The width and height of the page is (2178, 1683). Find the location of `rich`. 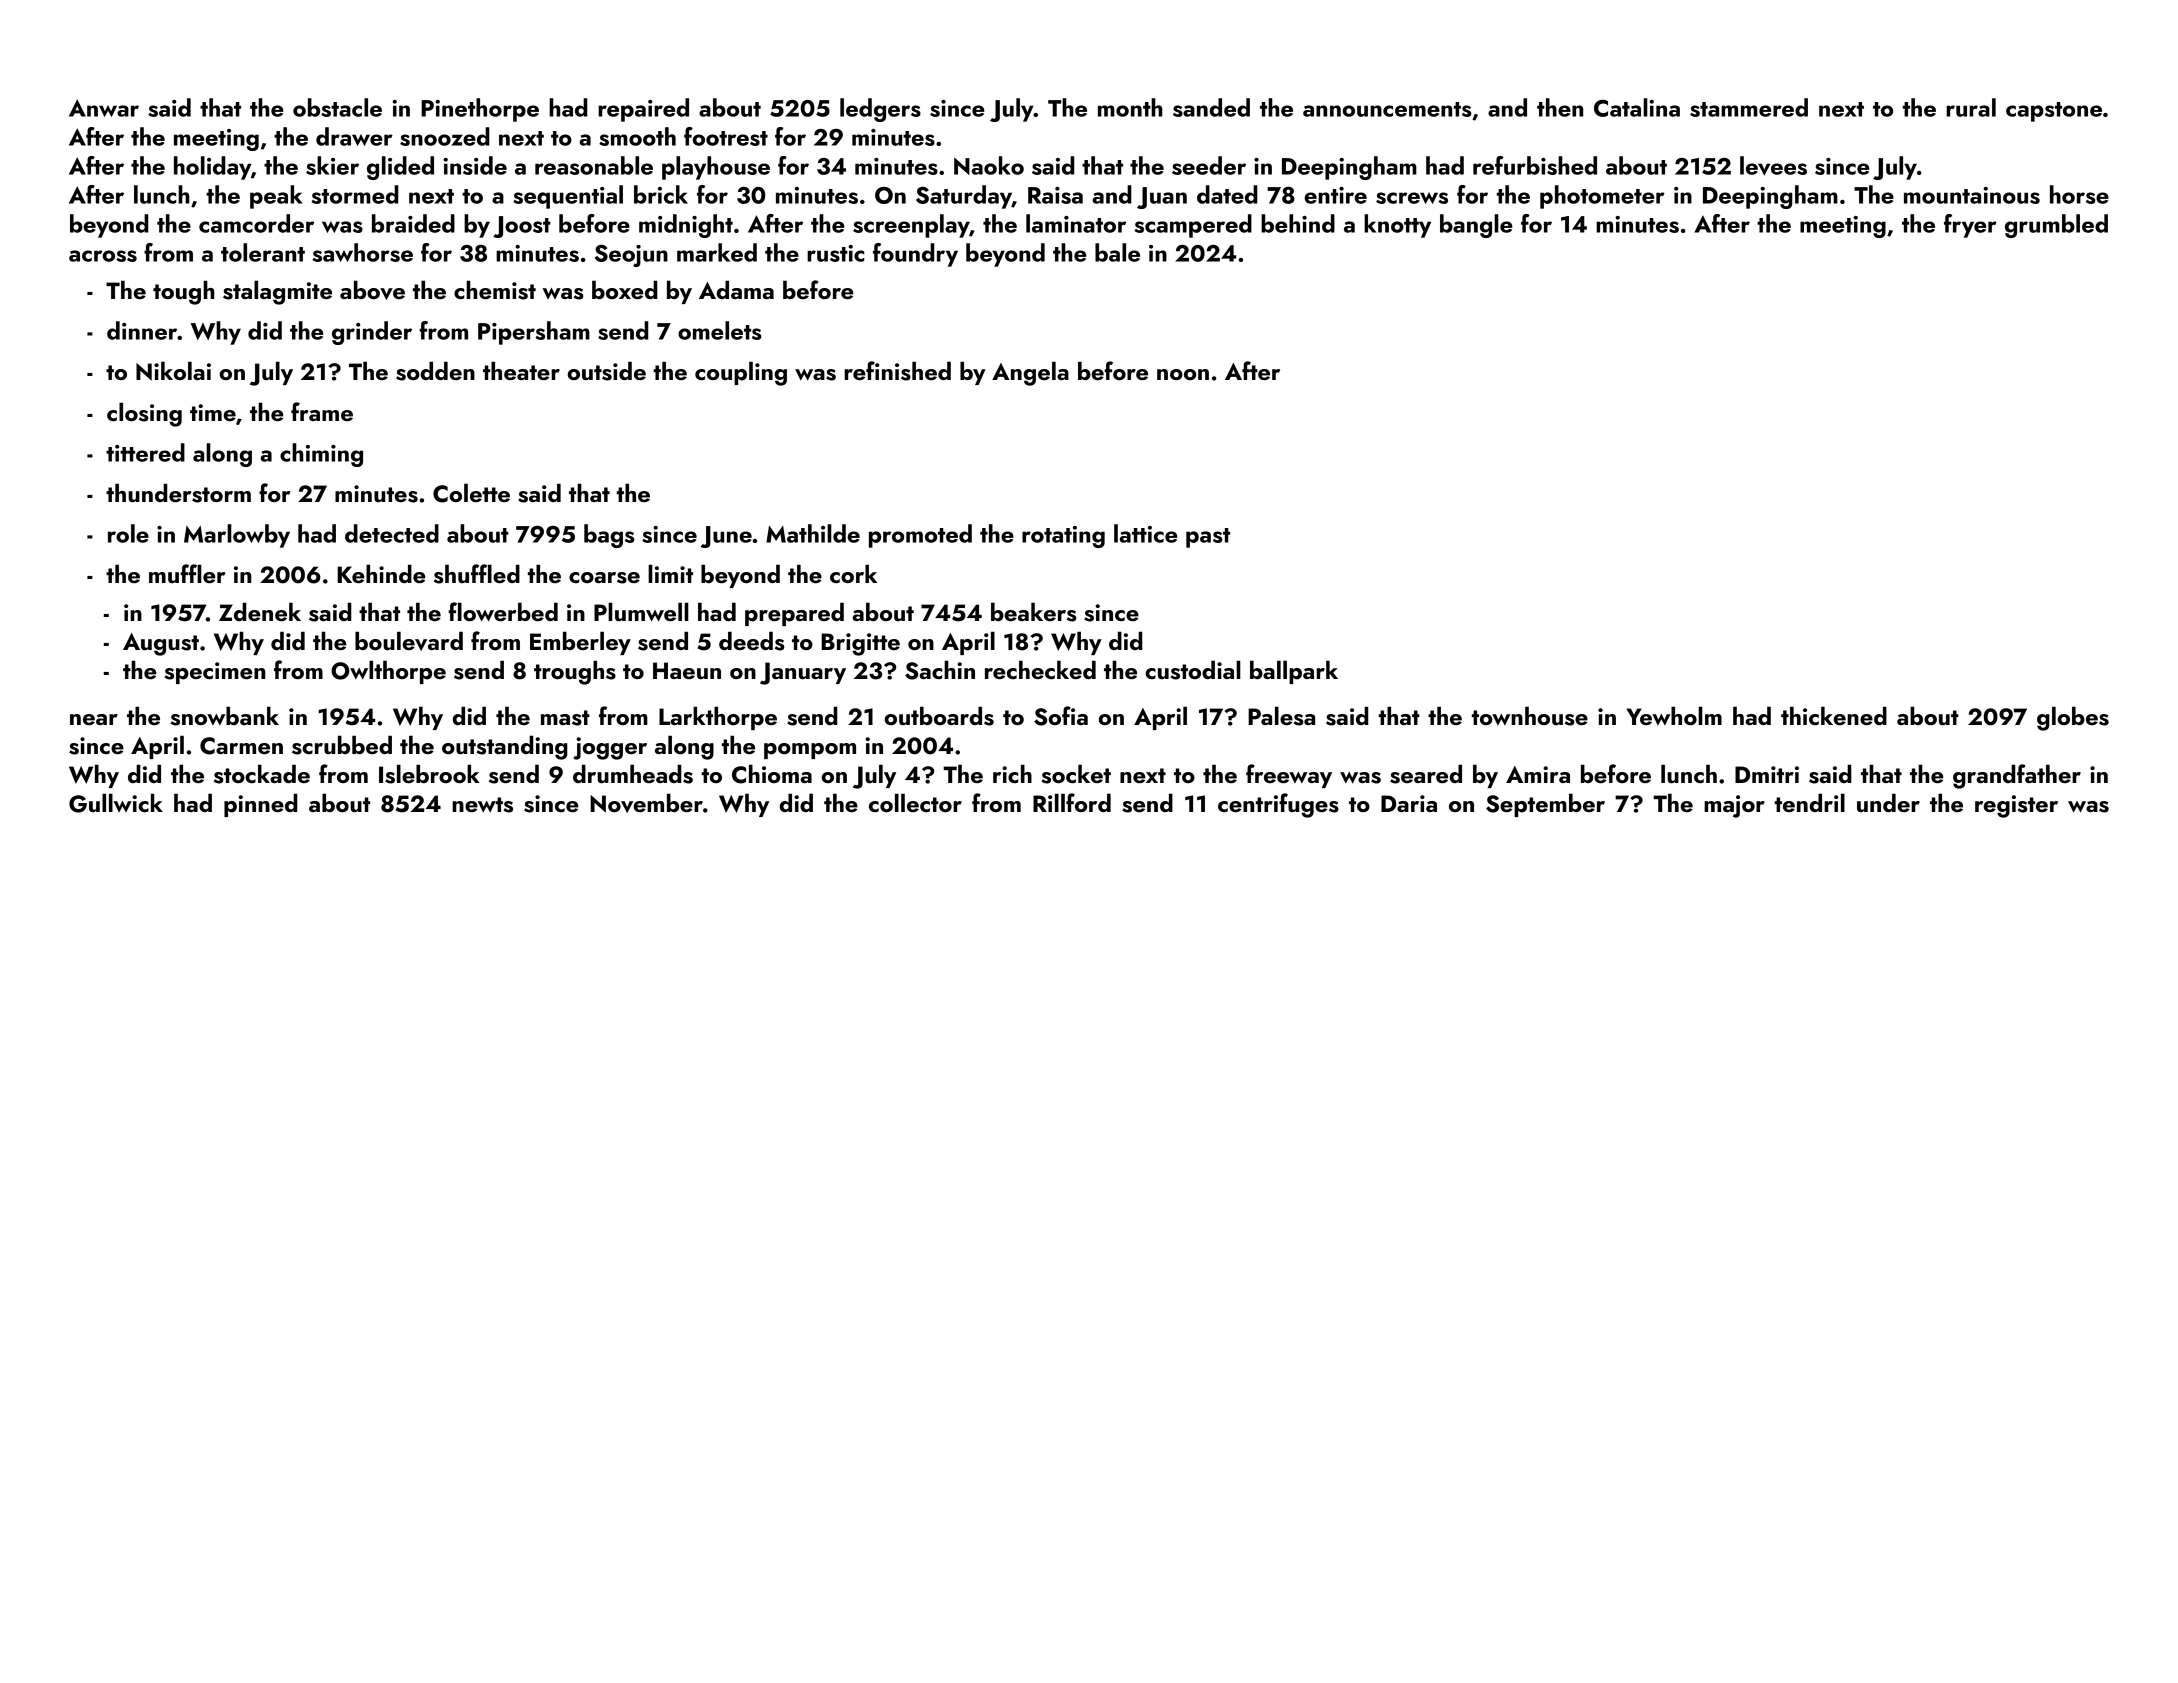

rich is located at coordinates (1012, 773).
